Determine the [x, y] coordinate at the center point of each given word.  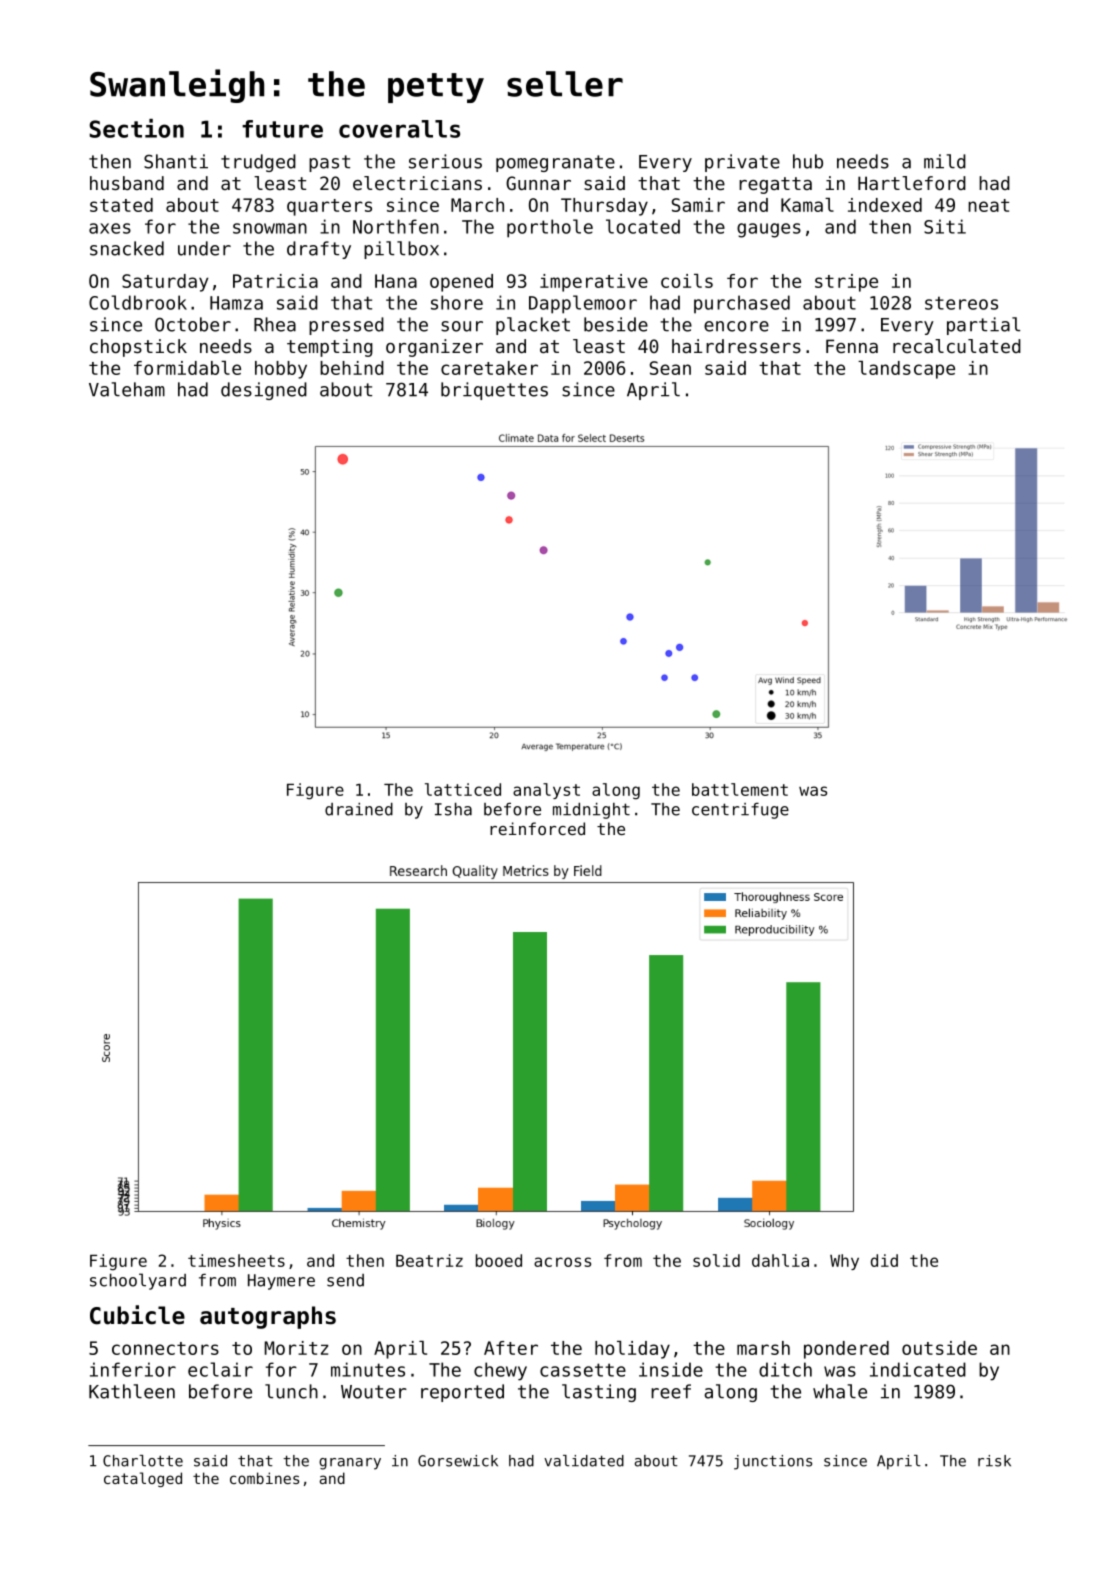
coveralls [399, 129]
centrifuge [740, 811]
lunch [291, 1391]
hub [808, 161]
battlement [740, 789]
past [329, 163]
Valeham [127, 389]
